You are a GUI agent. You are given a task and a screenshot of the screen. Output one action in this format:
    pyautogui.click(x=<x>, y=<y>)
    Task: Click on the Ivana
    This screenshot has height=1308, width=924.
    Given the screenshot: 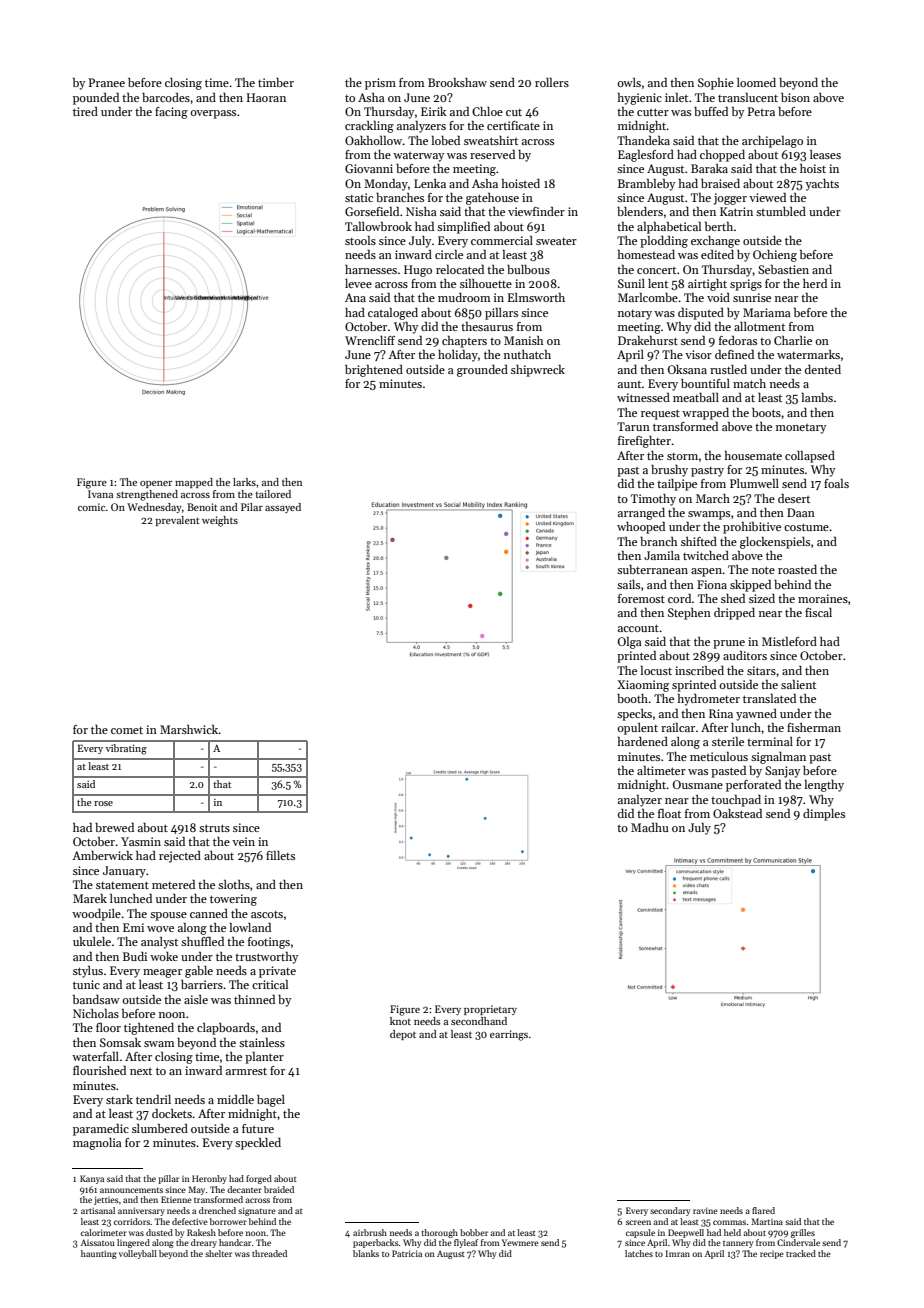 What is the action you would take?
    pyautogui.click(x=100, y=494)
